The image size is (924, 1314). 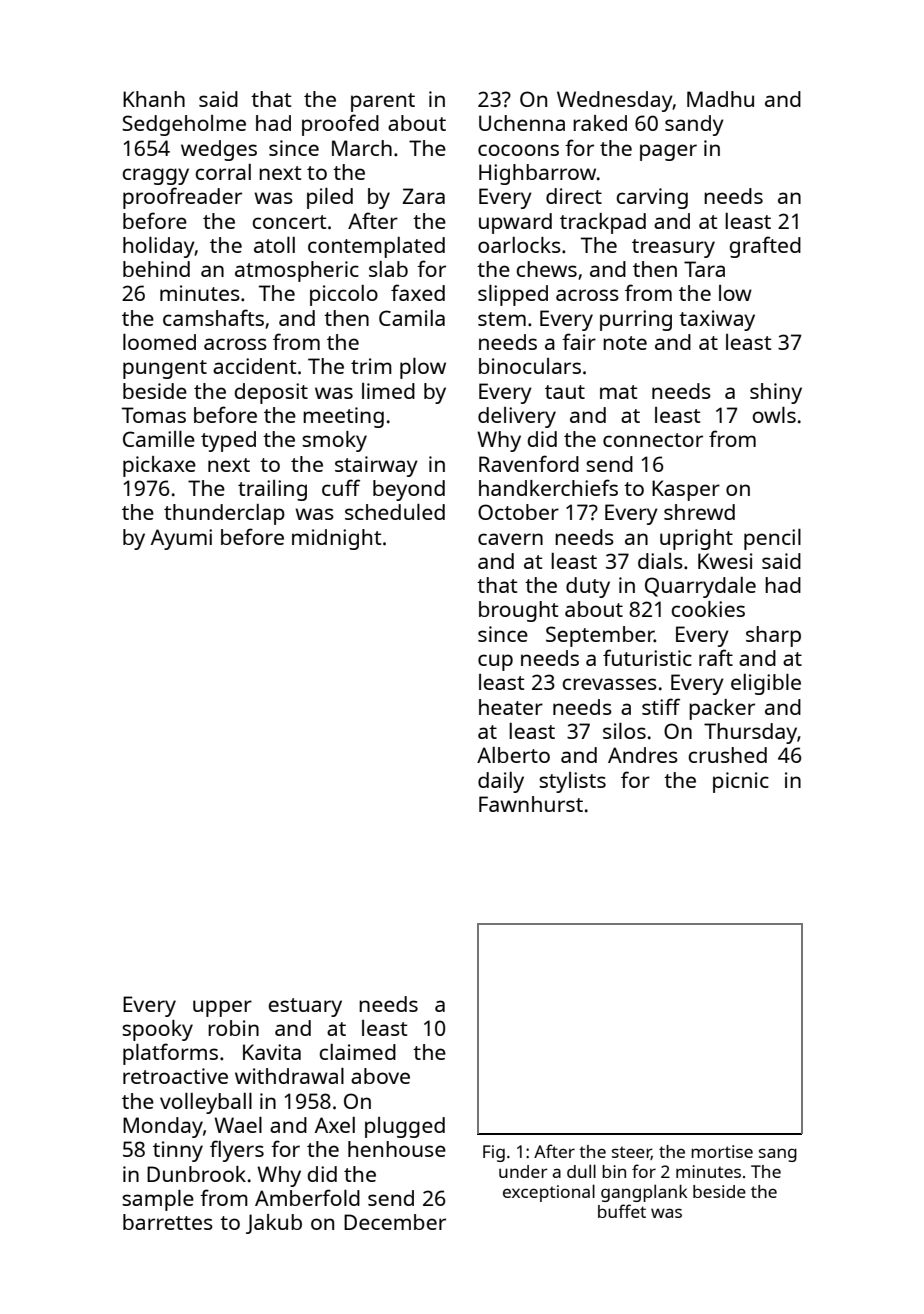 I want to click on dull, so click(x=581, y=1171).
